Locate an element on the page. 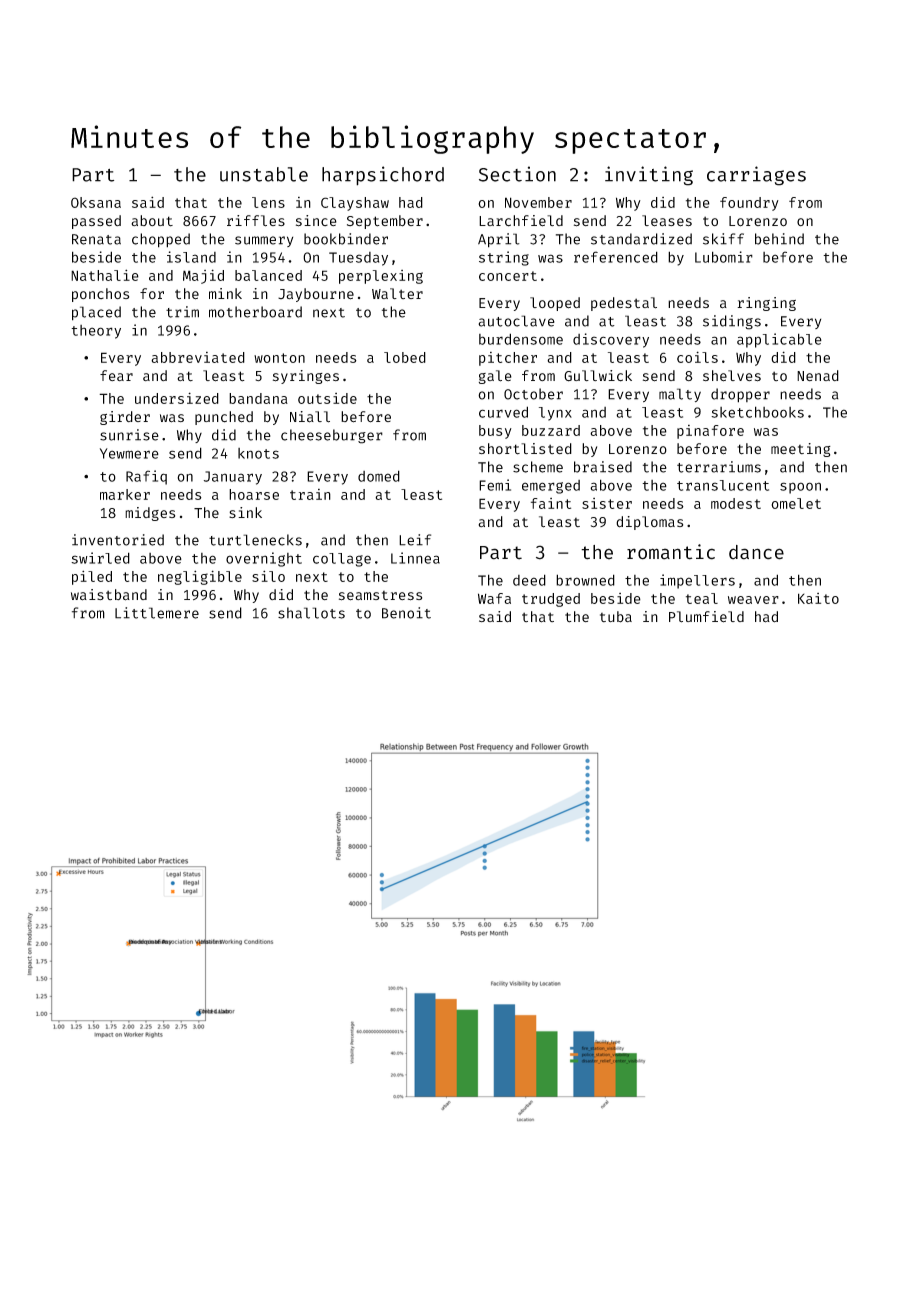 The image size is (924, 1308). shelves is located at coordinates (732, 376).
